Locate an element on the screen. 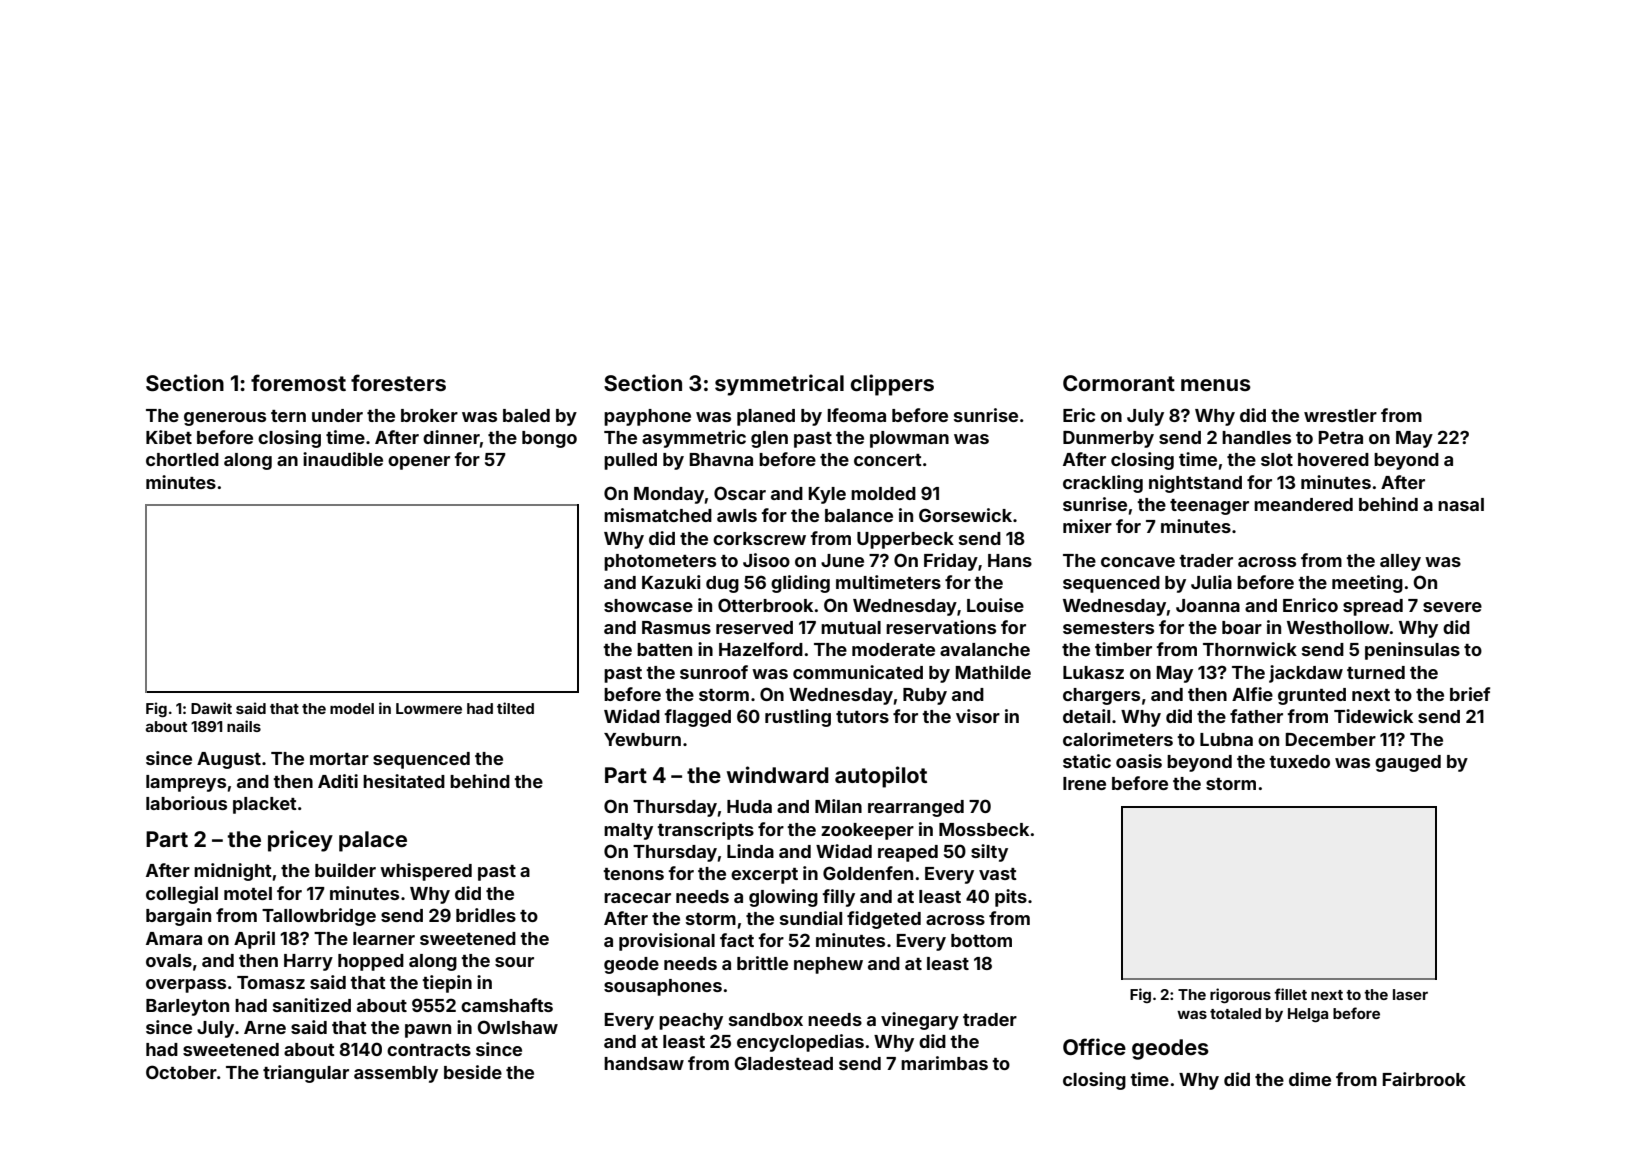  Louise is located at coordinates (995, 605).
